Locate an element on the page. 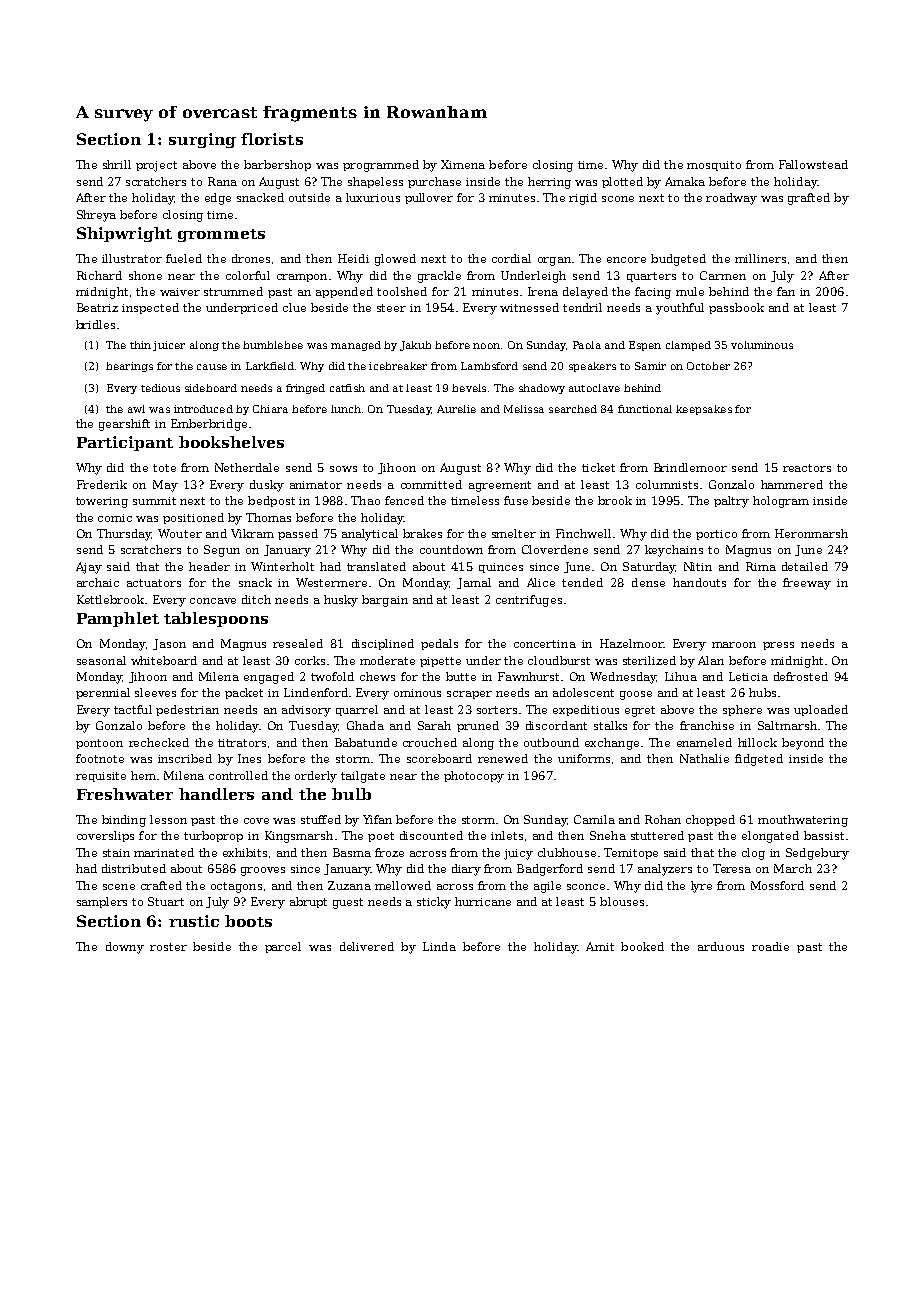  columnists is located at coordinates (667, 484).
